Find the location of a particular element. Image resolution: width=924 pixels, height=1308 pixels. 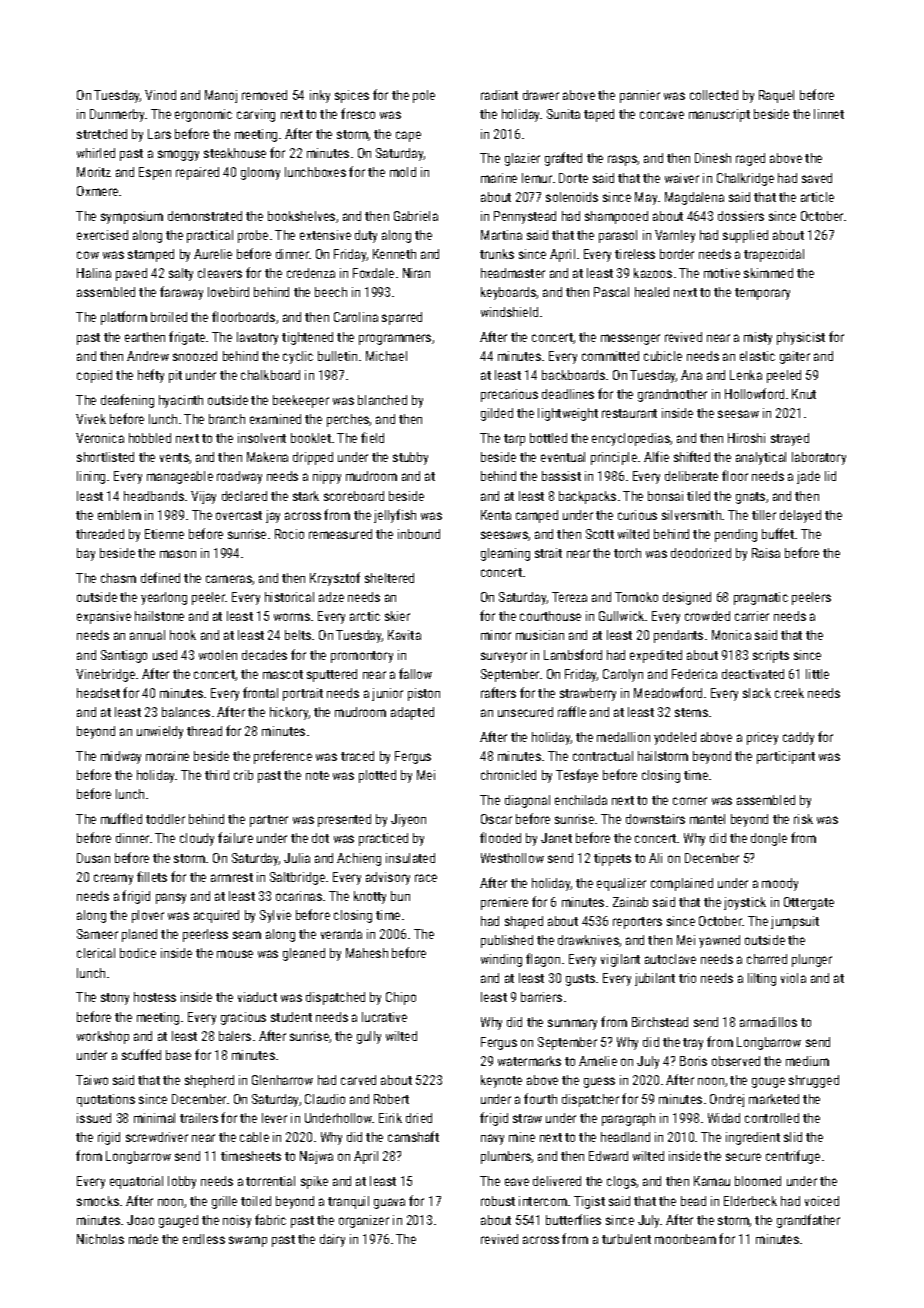

third is located at coordinates (217, 775).
